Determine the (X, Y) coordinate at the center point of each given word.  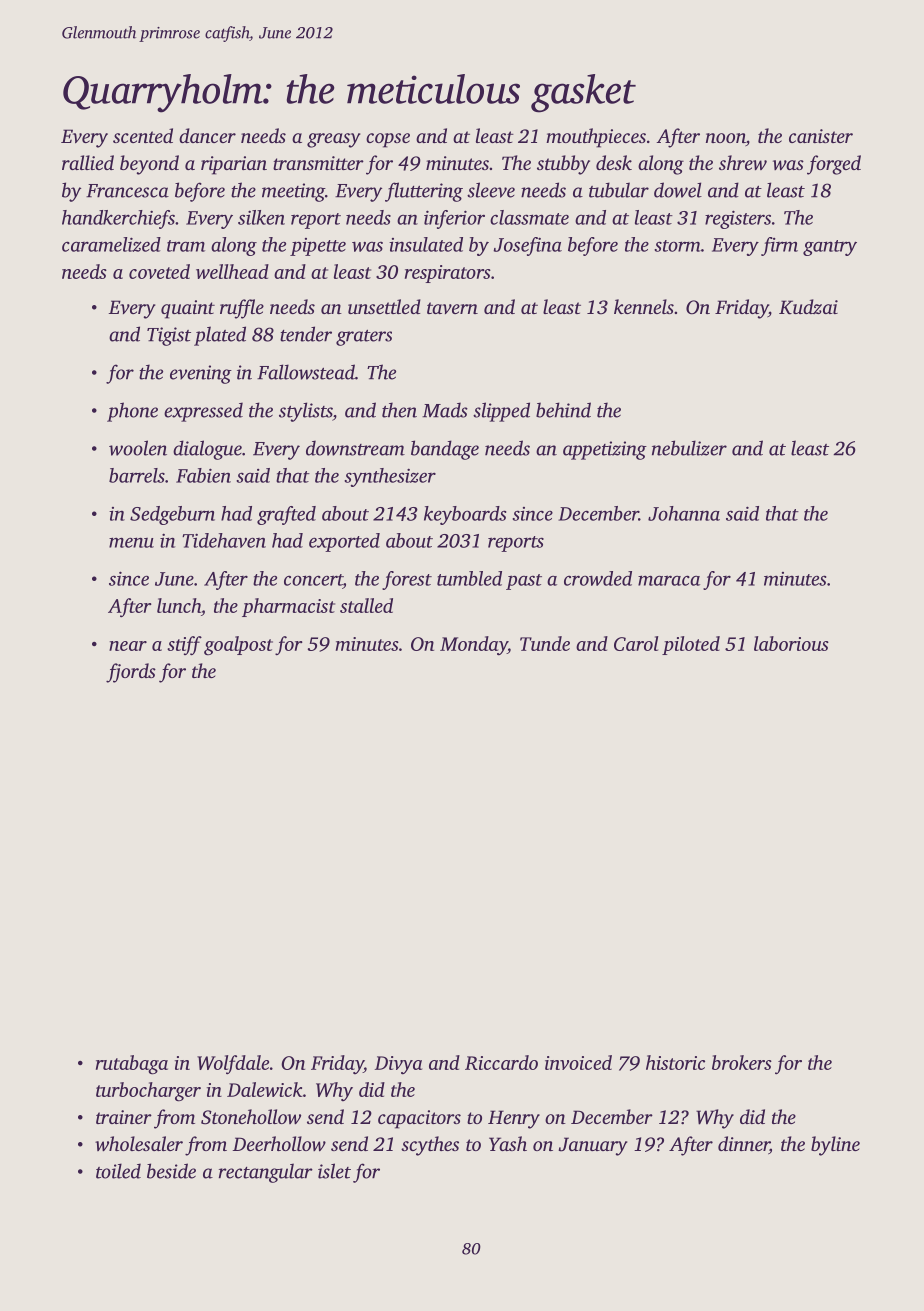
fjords (131, 673)
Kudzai (808, 307)
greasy (334, 140)
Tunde (545, 643)
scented (143, 135)
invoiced (578, 1062)
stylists (306, 412)
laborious (791, 643)
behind (563, 410)
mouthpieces (596, 138)
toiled (118, 1171)
